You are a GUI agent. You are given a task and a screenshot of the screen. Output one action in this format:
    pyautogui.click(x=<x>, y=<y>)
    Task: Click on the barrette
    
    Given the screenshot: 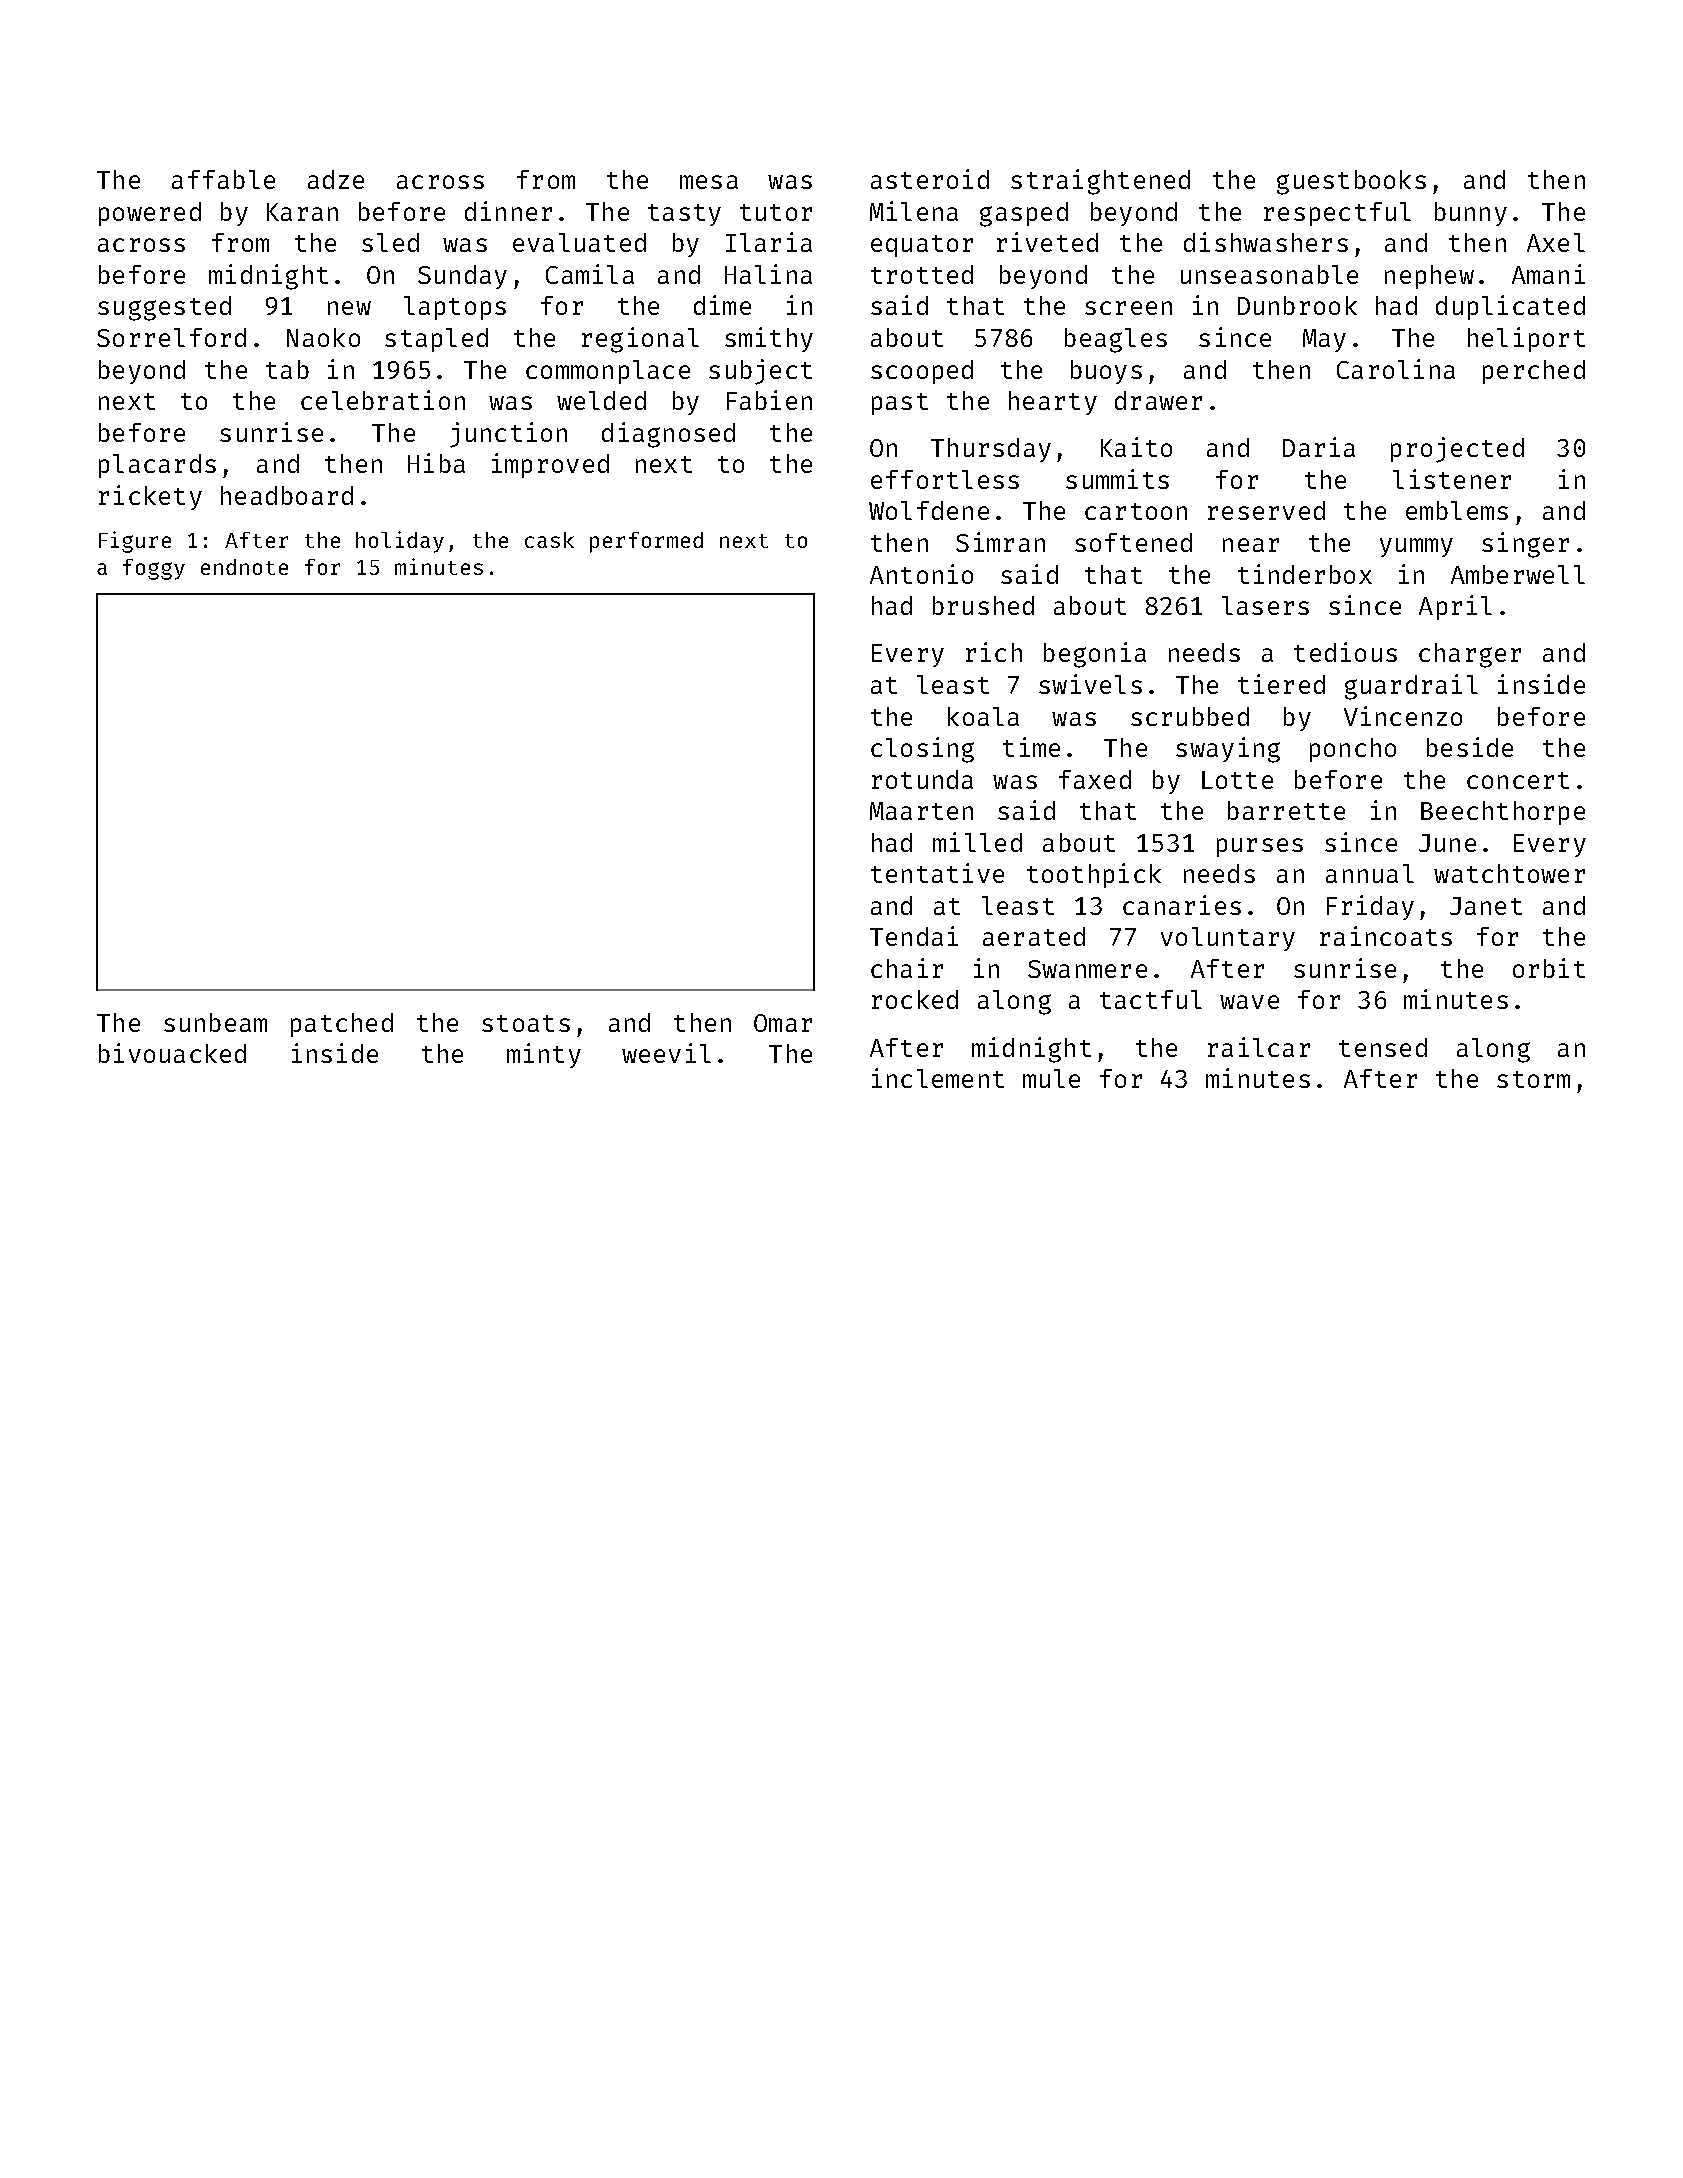 What is the action you would take?
    pyautogui.click(x=1286, y=810)
